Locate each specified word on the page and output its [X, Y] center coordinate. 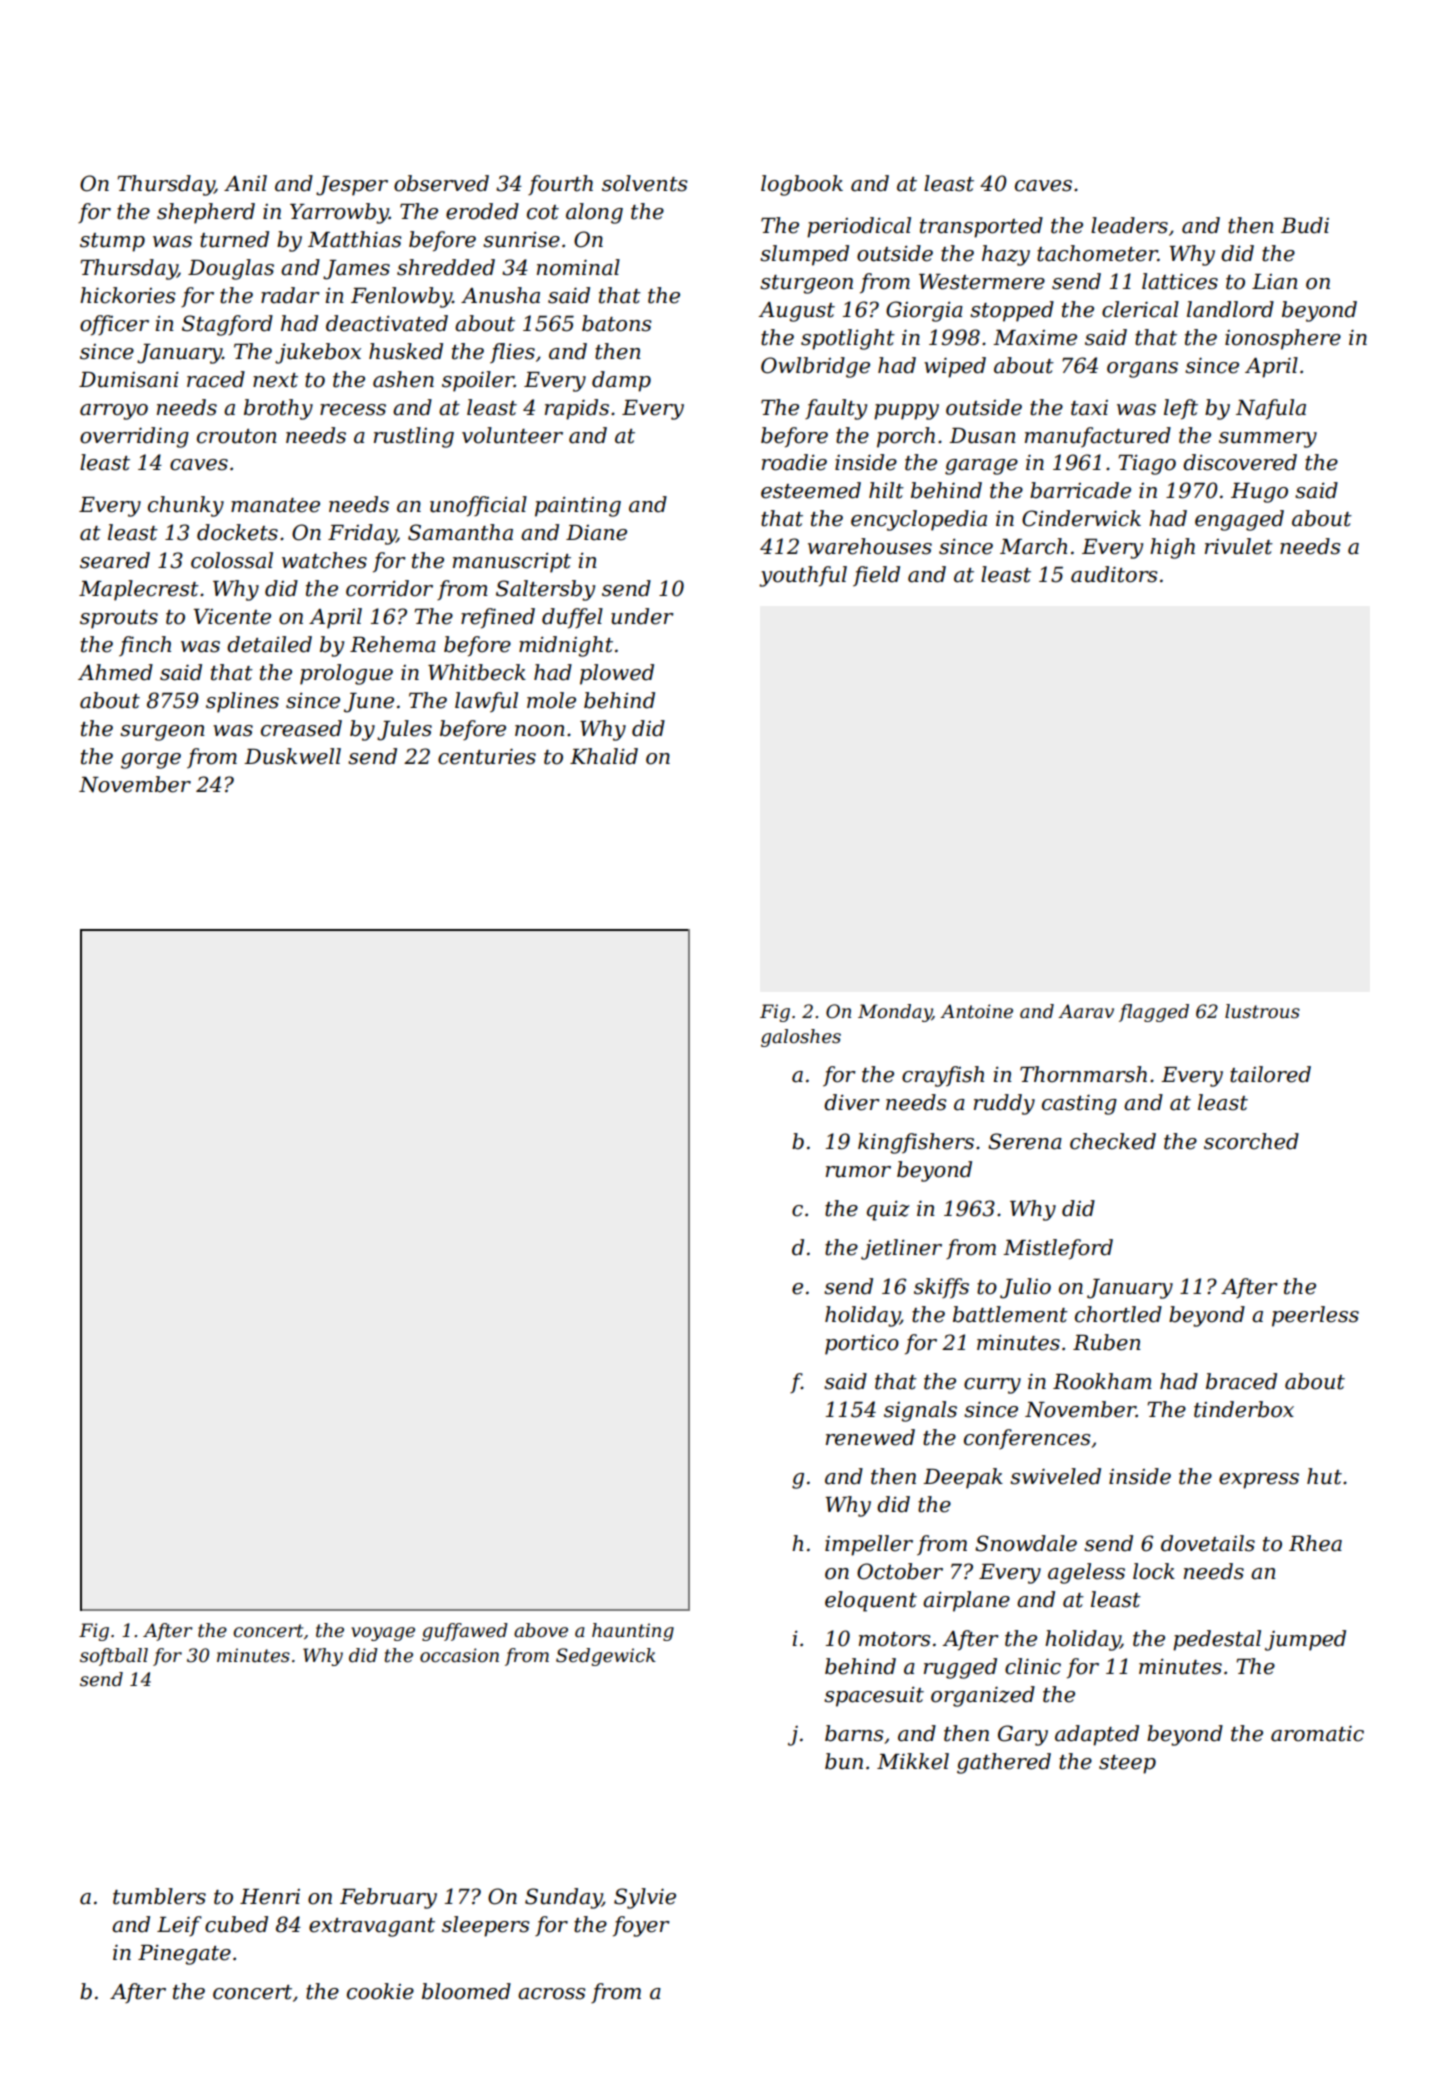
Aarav [1086, 1011]
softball [114, 1657]
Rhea [1315, 1543]
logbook [802, 185]
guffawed [465, 1632]
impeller [869, 1545]
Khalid [604, 756]
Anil [245, 183]
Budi [1305, 225]
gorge [151, 761]
